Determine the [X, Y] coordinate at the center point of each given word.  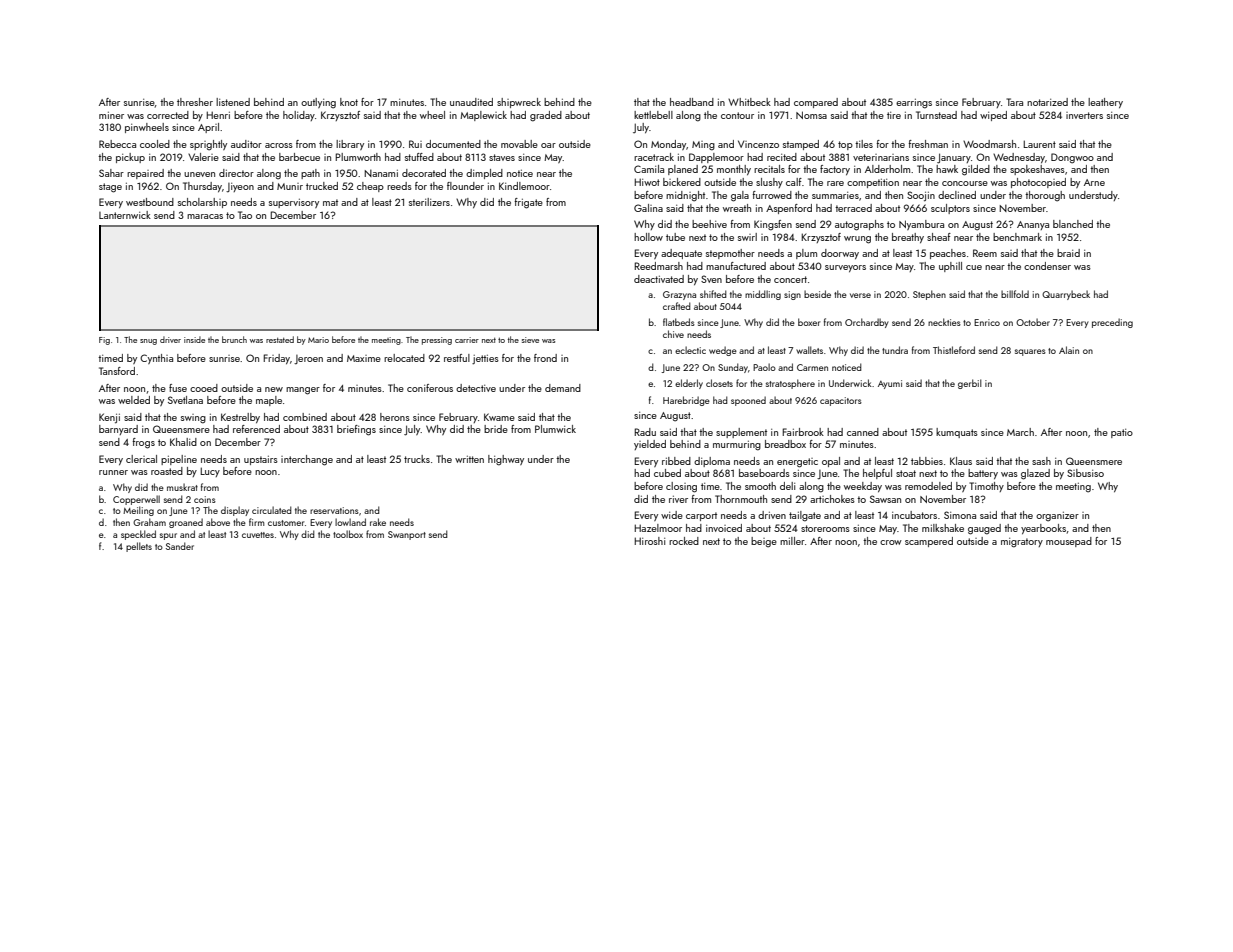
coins [205, 499]
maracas [205, 216]
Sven [711, 279]
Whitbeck [749, 102]
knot [349, 102]
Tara [1014, 102]
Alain [1069, 350]
